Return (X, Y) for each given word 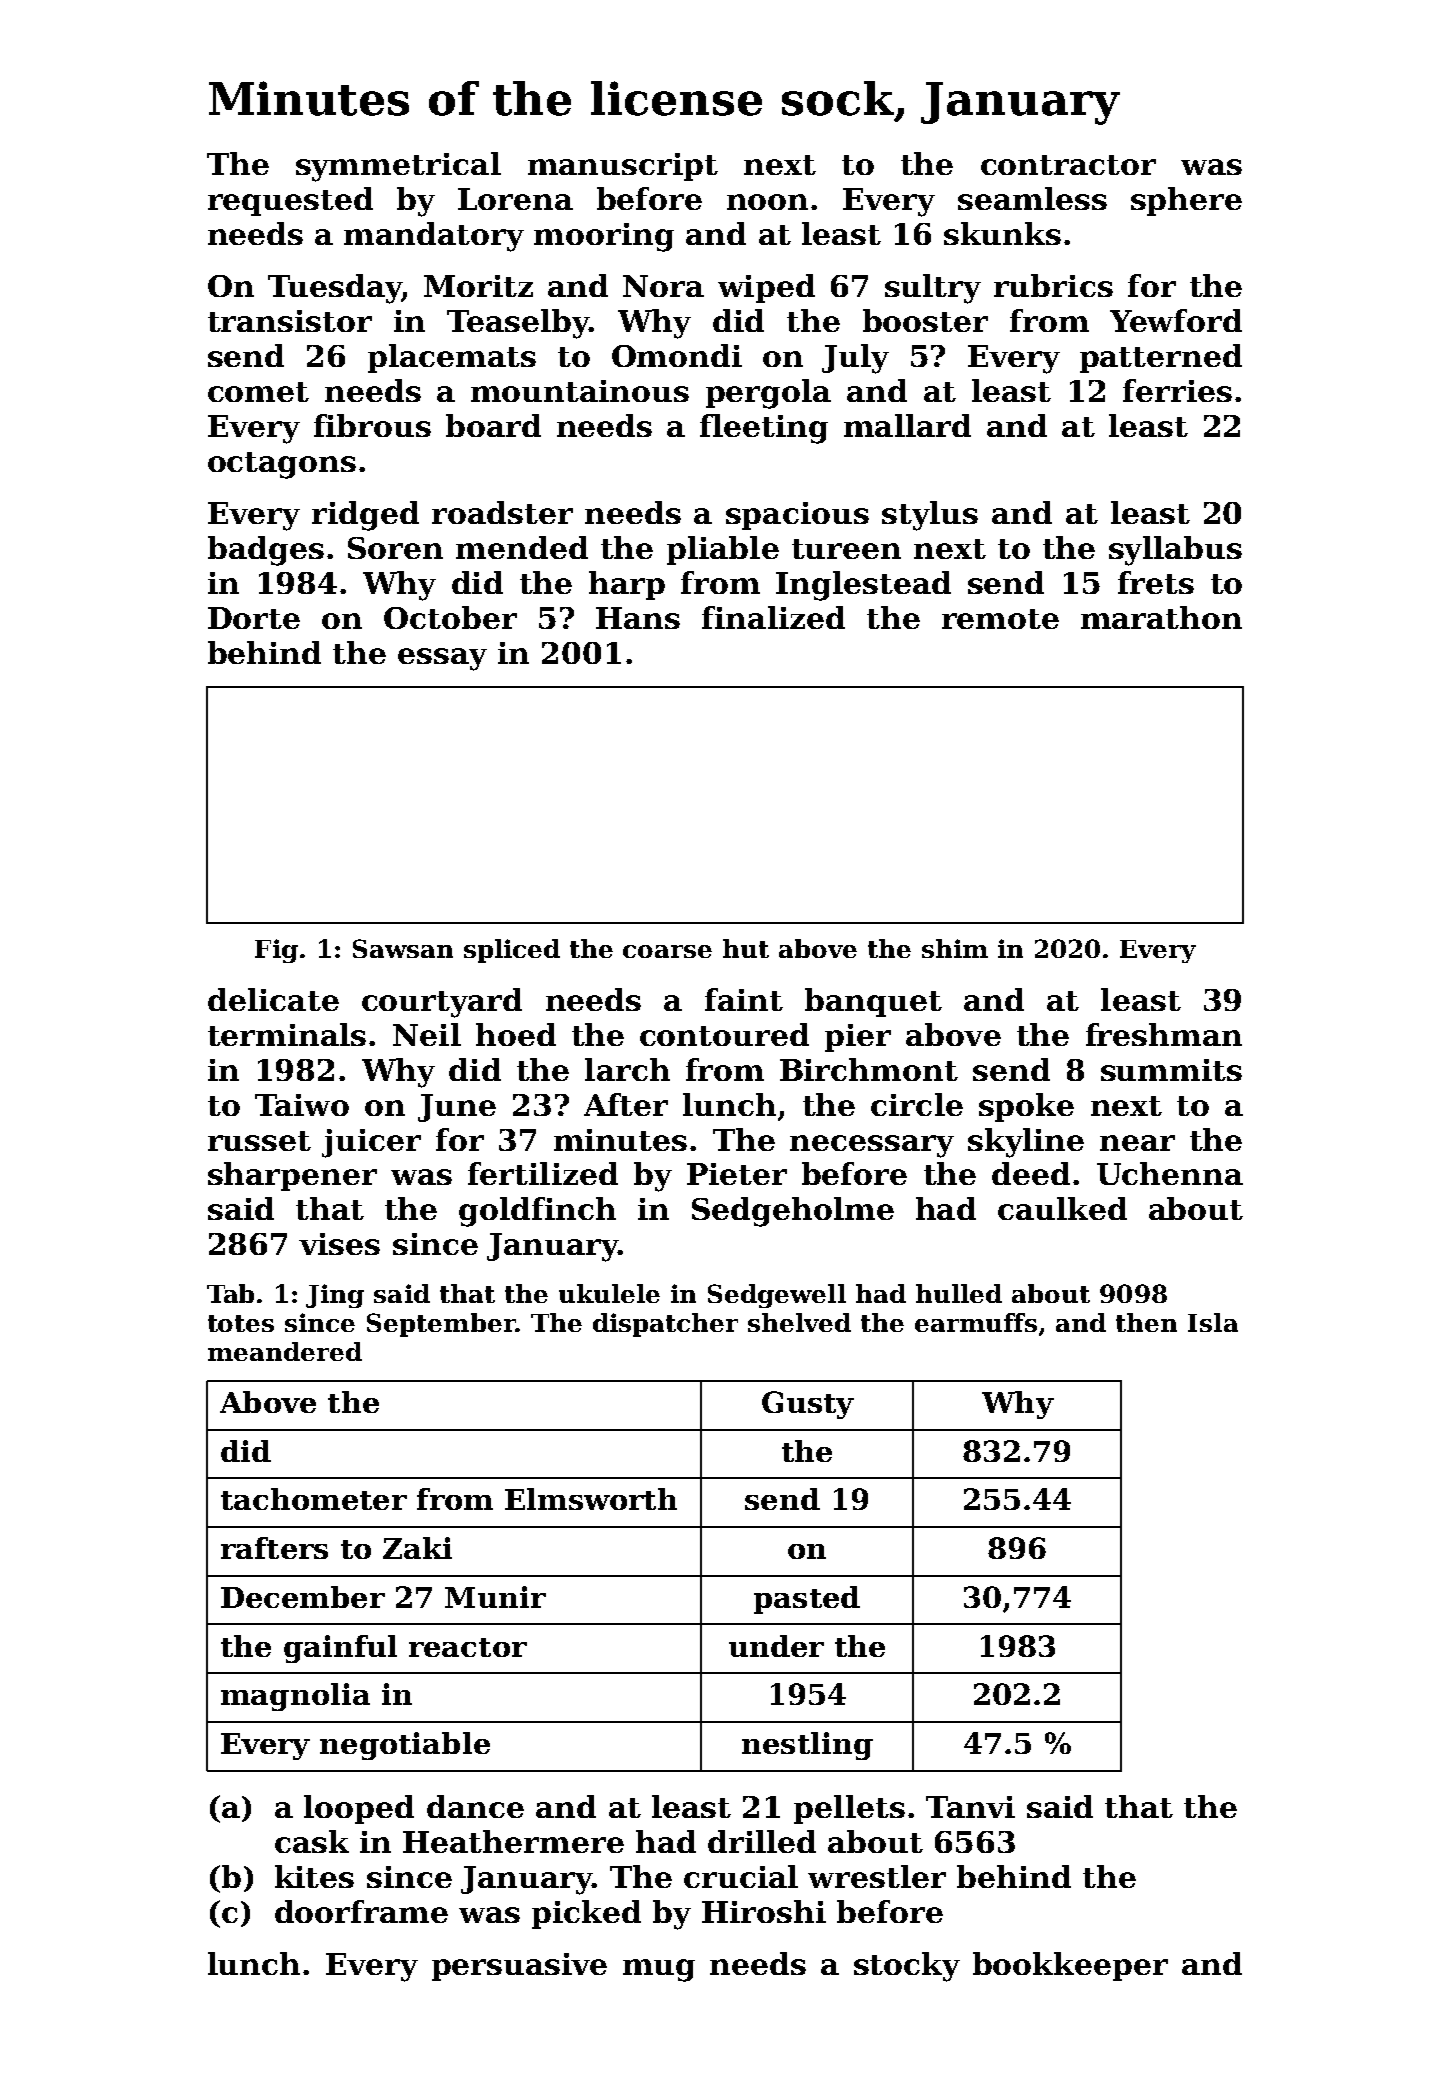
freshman (1164, 1034)
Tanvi (970, 1807)
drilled (762, 1841)
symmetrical (398, 167)
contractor (1068, 165)
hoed (516, 1034)
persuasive (519, 1967)
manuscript (623, 167)
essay (442, 659)
